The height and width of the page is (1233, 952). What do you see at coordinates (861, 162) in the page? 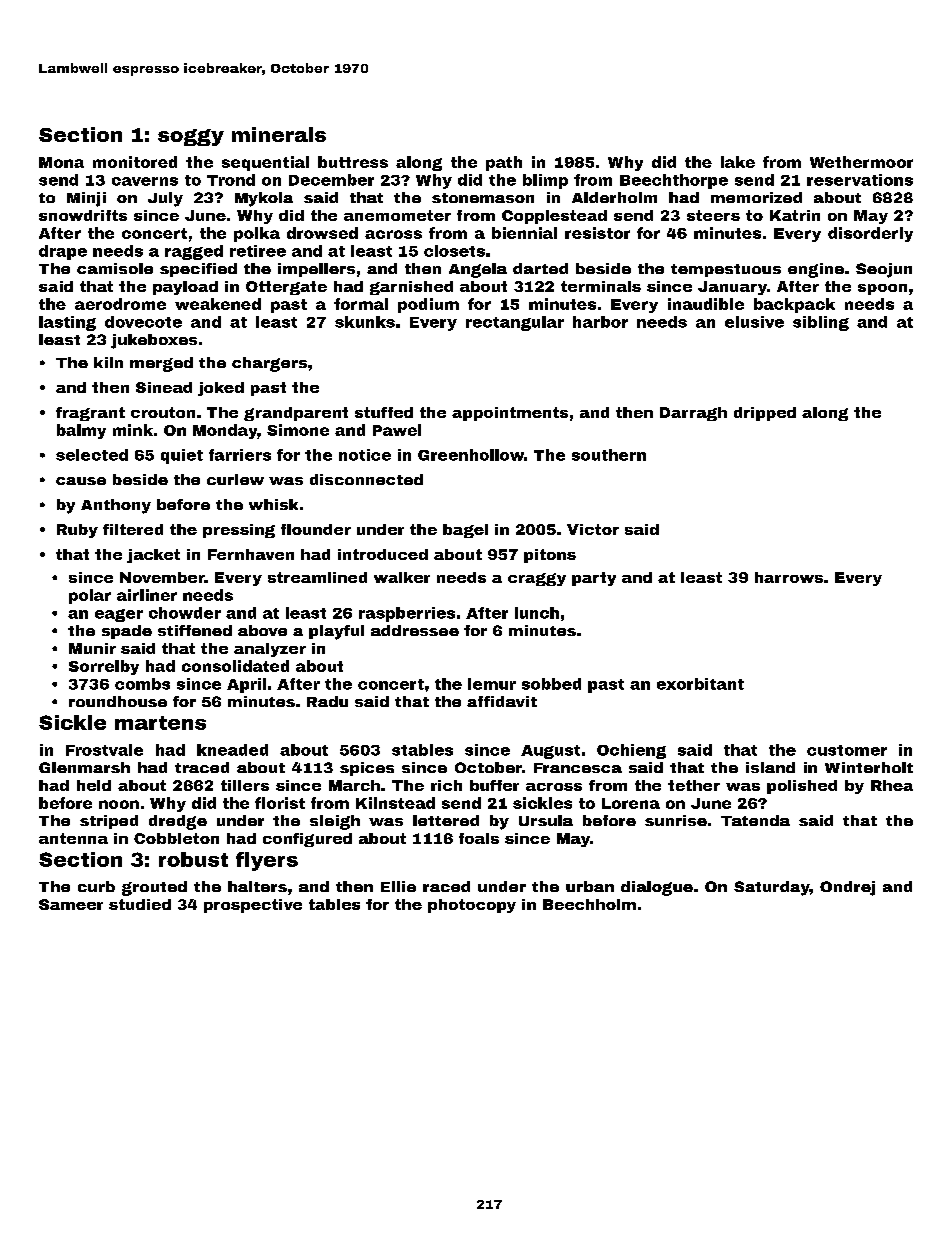
I see `Wethermoor` at bounding box center [861, 162].
